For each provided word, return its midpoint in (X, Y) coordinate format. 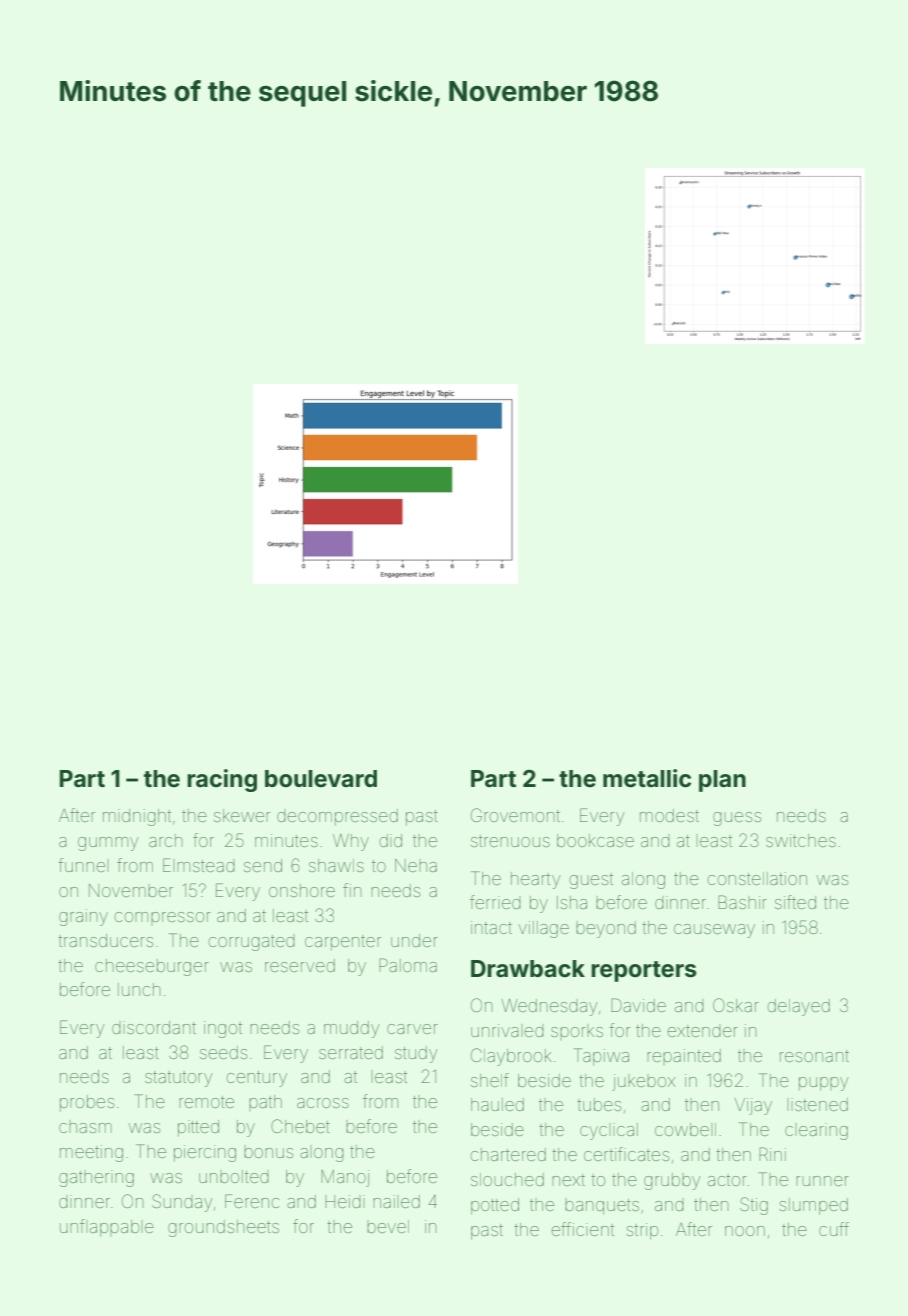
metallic (647, 778)
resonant (814, 1056)
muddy (351, 1029)
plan (722, 781)
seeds (223, 1052)
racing (222, 780)
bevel (388, 1226)
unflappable (107, 1228)
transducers (105, 940)
